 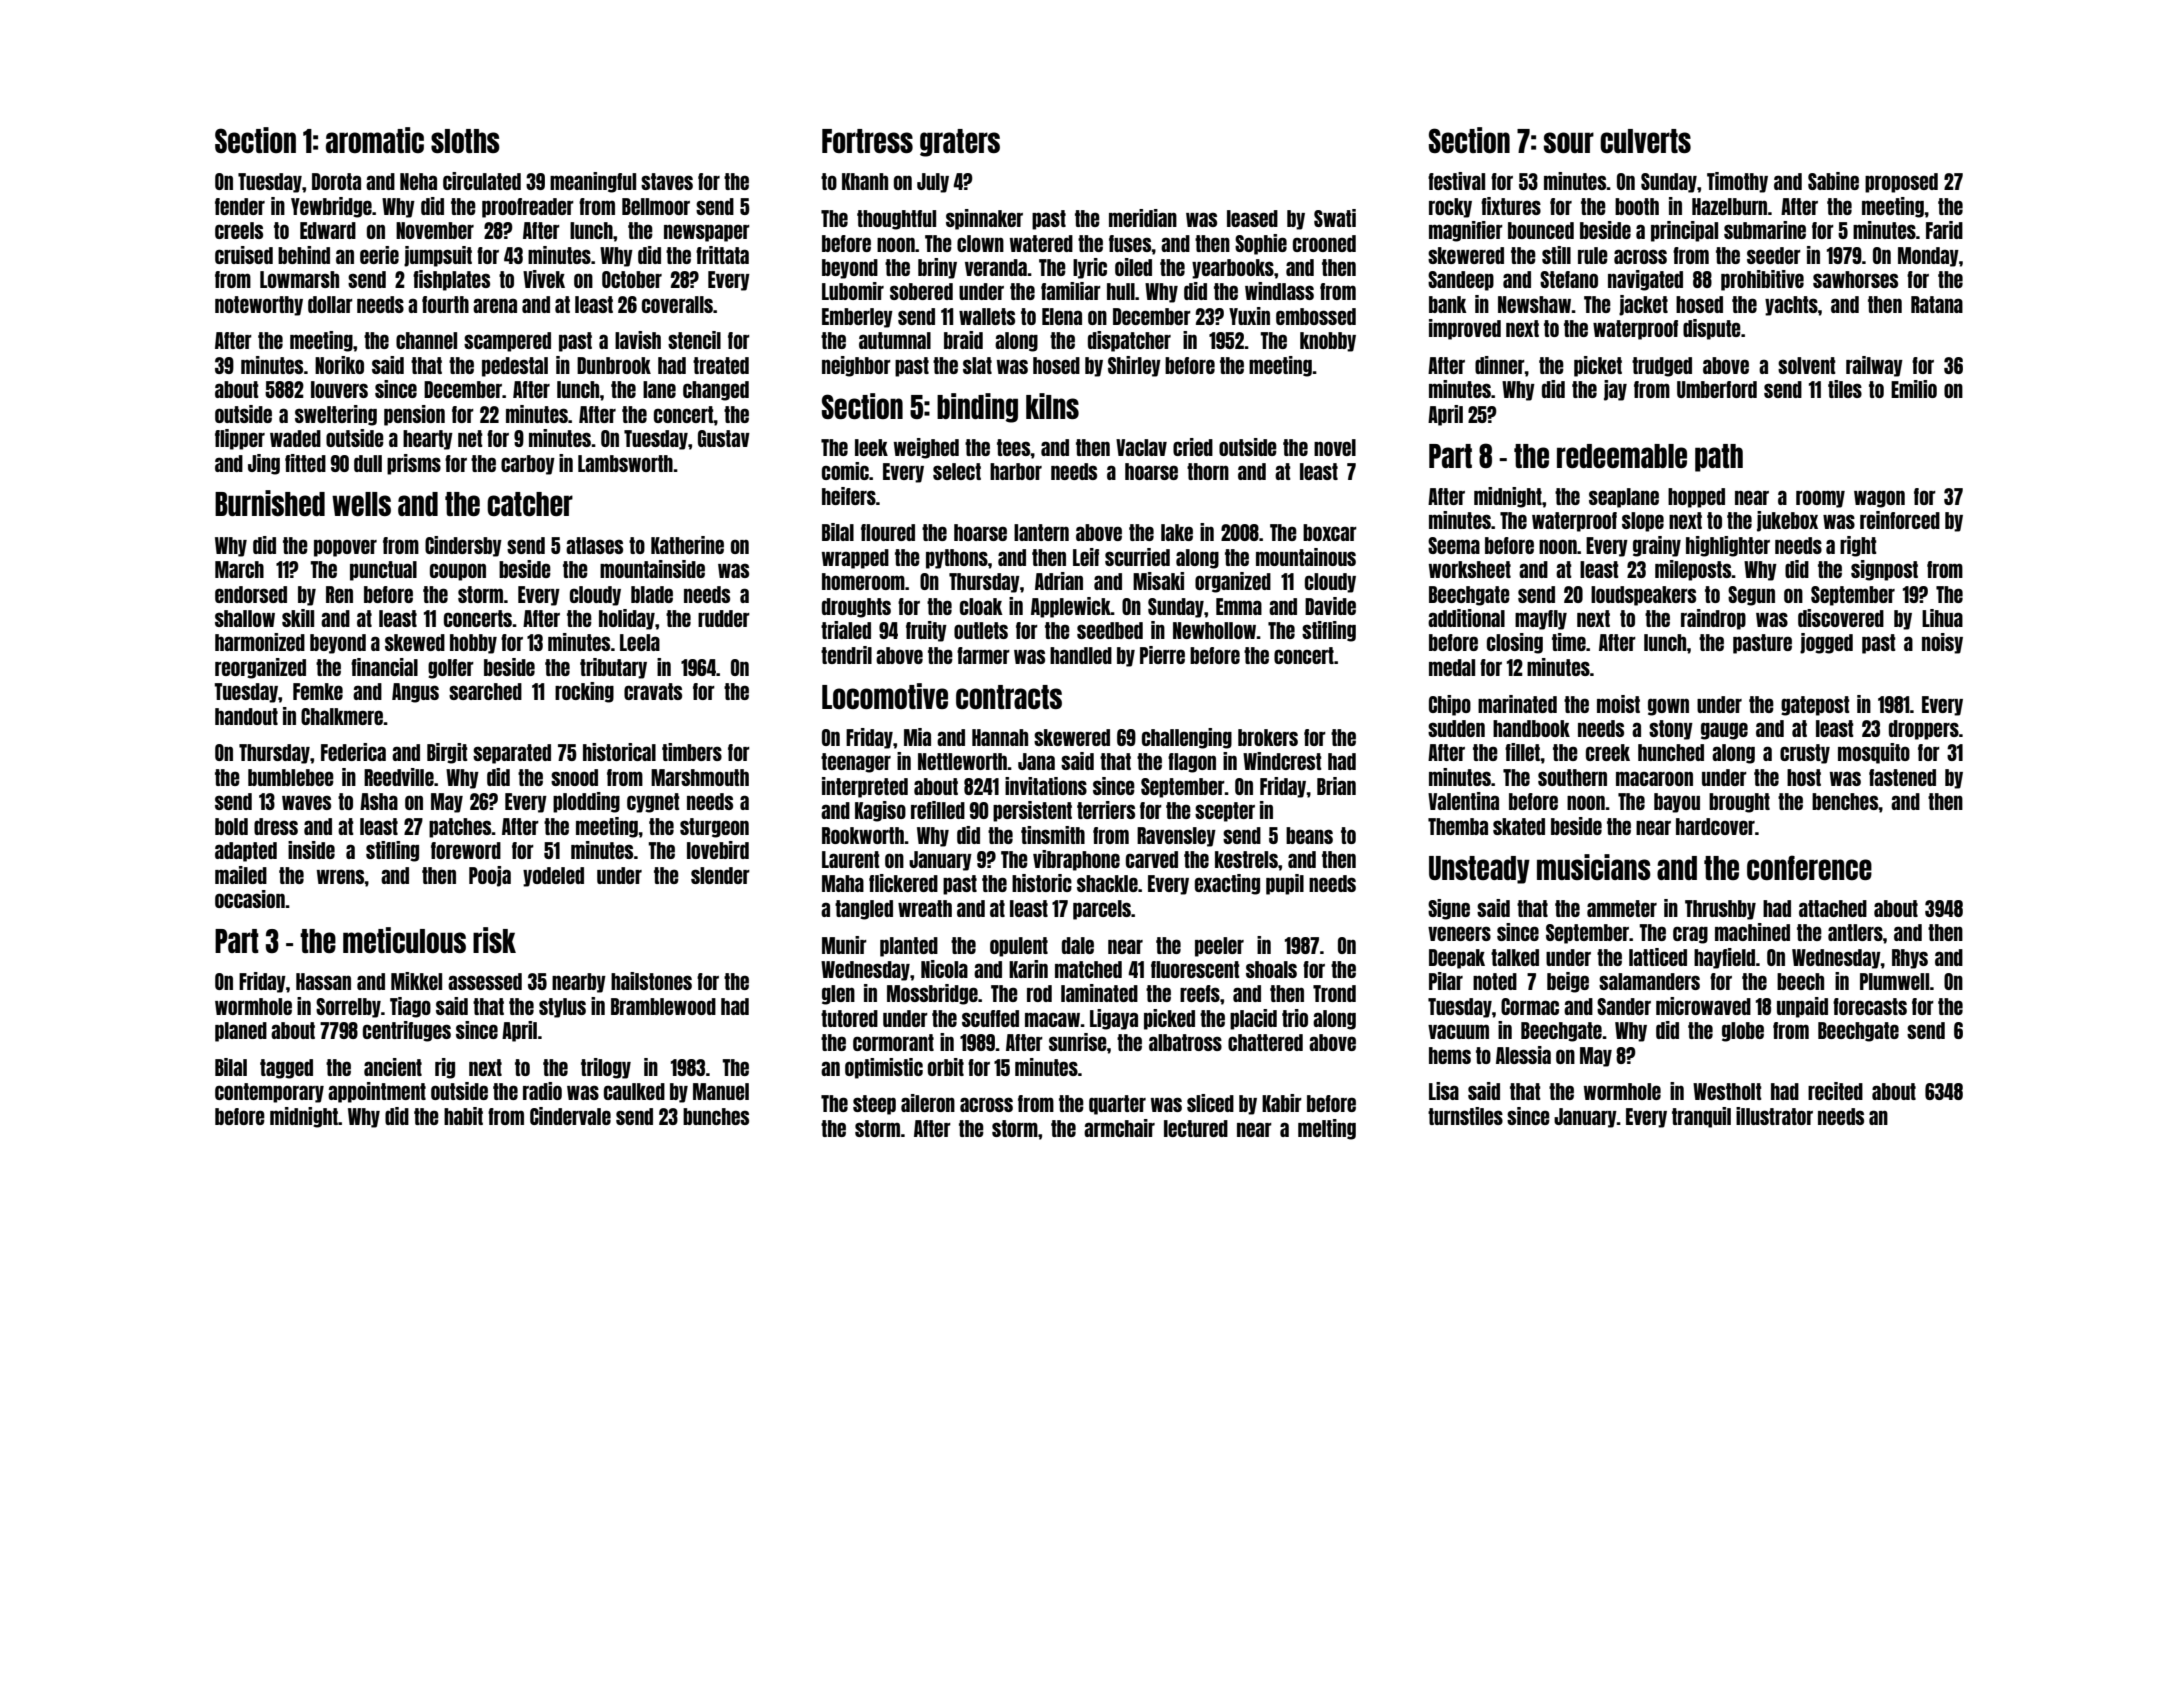 What do you see at coordinates (960, 143) in the screenshot?
I see `graters` at bounding box center [960, 143].
